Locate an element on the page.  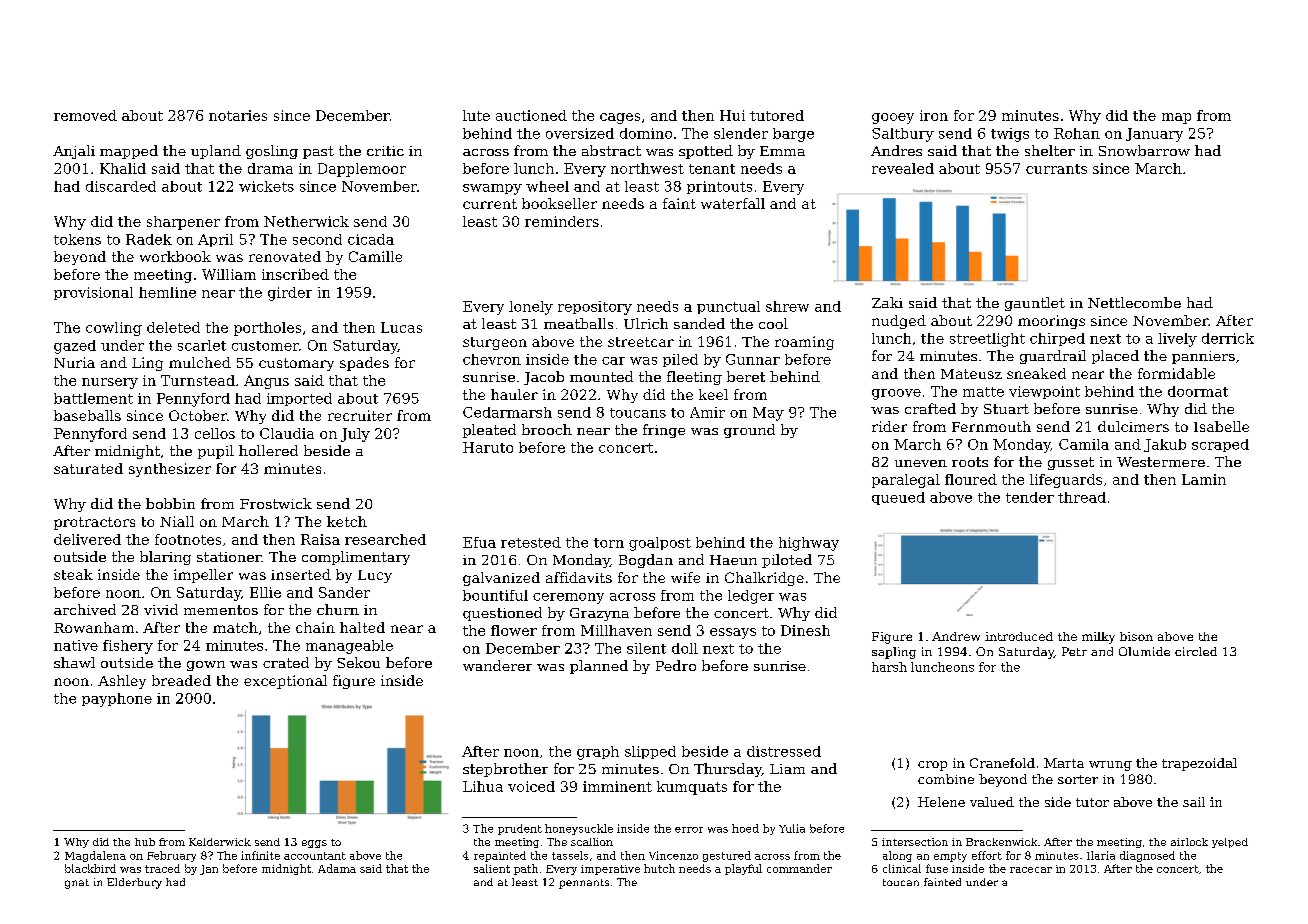
Elderbury is located at coordinates (134, 883).
